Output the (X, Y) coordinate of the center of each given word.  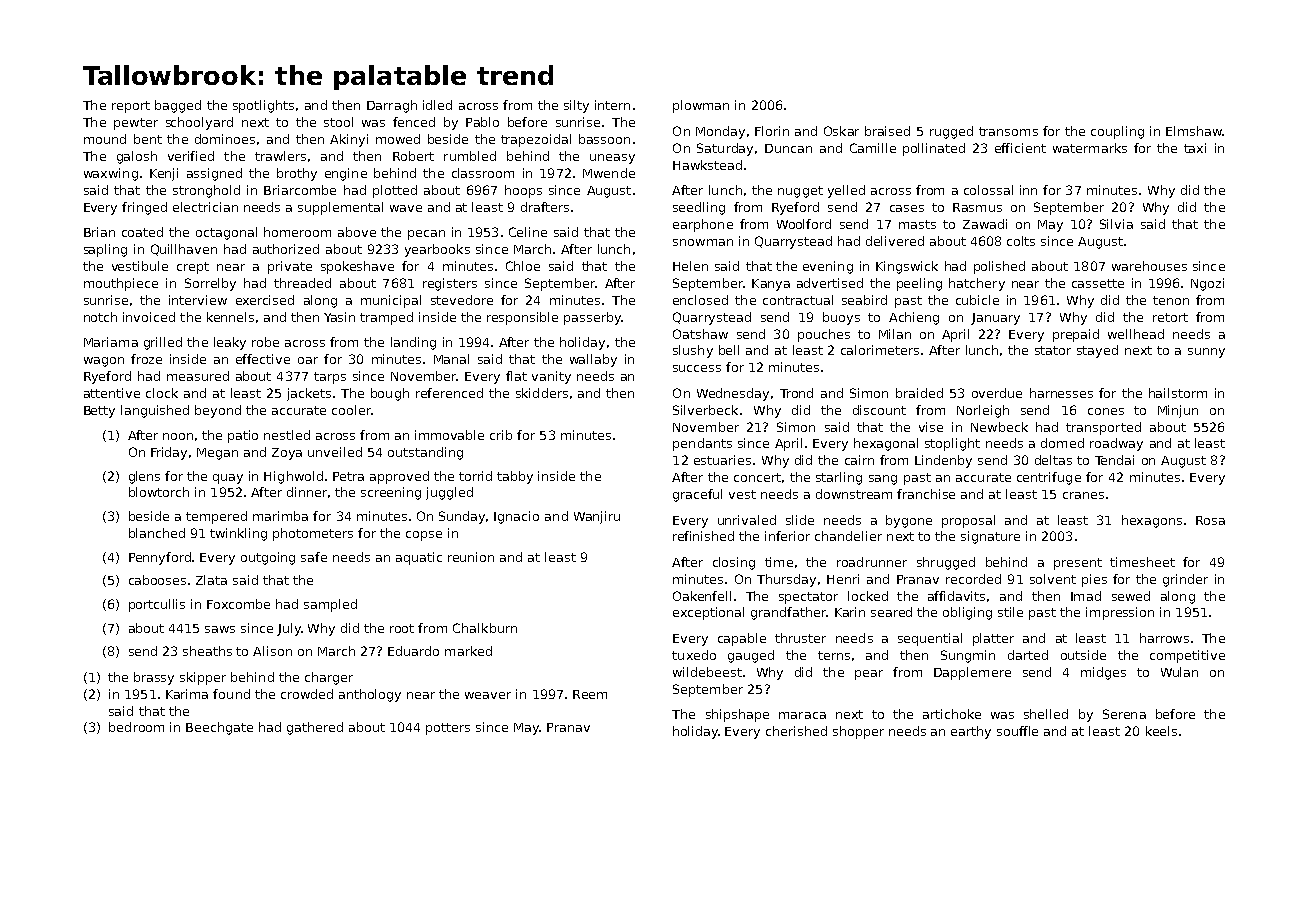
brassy (154, 678)
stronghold (206, 191)
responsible (522, 318)
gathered (315, 728)
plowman (701, 106)
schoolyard (199, 123)
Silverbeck (705, 410)
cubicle (977, 300)
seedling (699, 208)
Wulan (1179, 672)
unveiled (335, 452)
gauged (751, 656)
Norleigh (983, 411)
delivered (895, 241)
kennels (230, 317)
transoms (1008, 131)
